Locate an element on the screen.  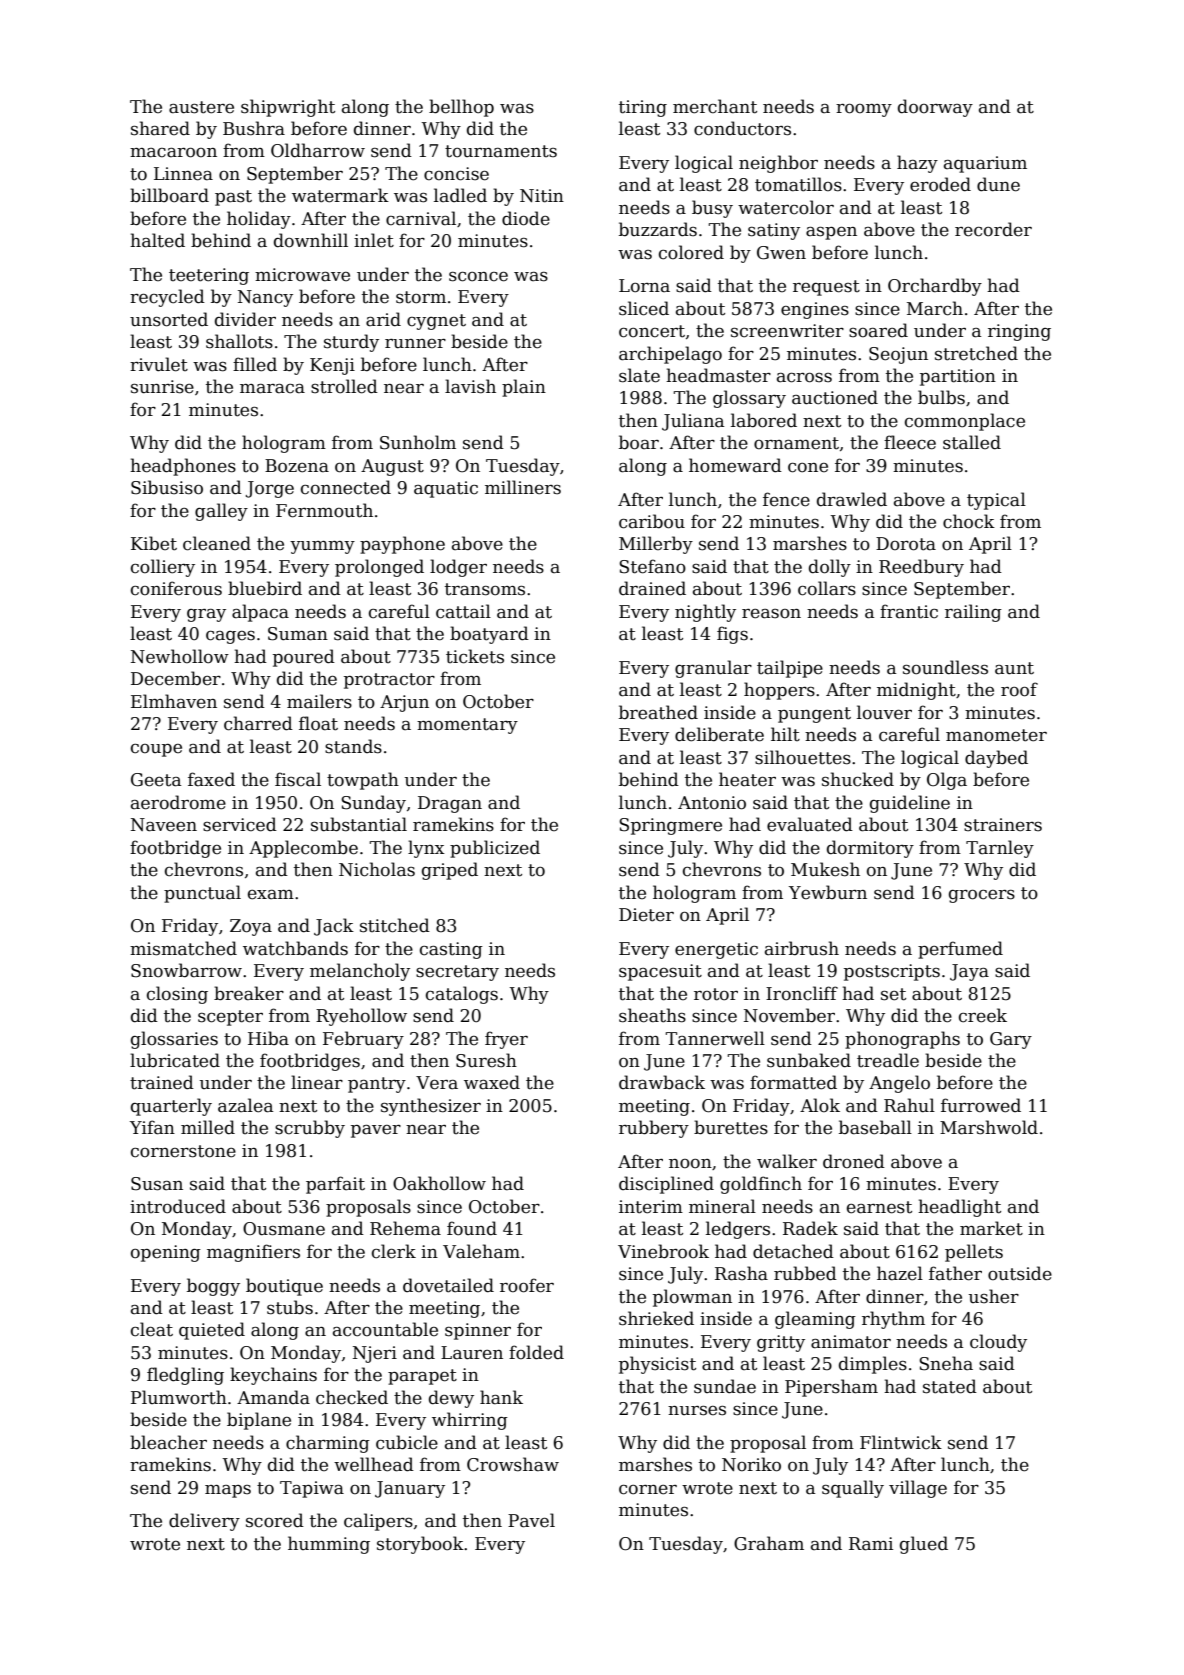
unsorted is located at coordinates (169, 319).
